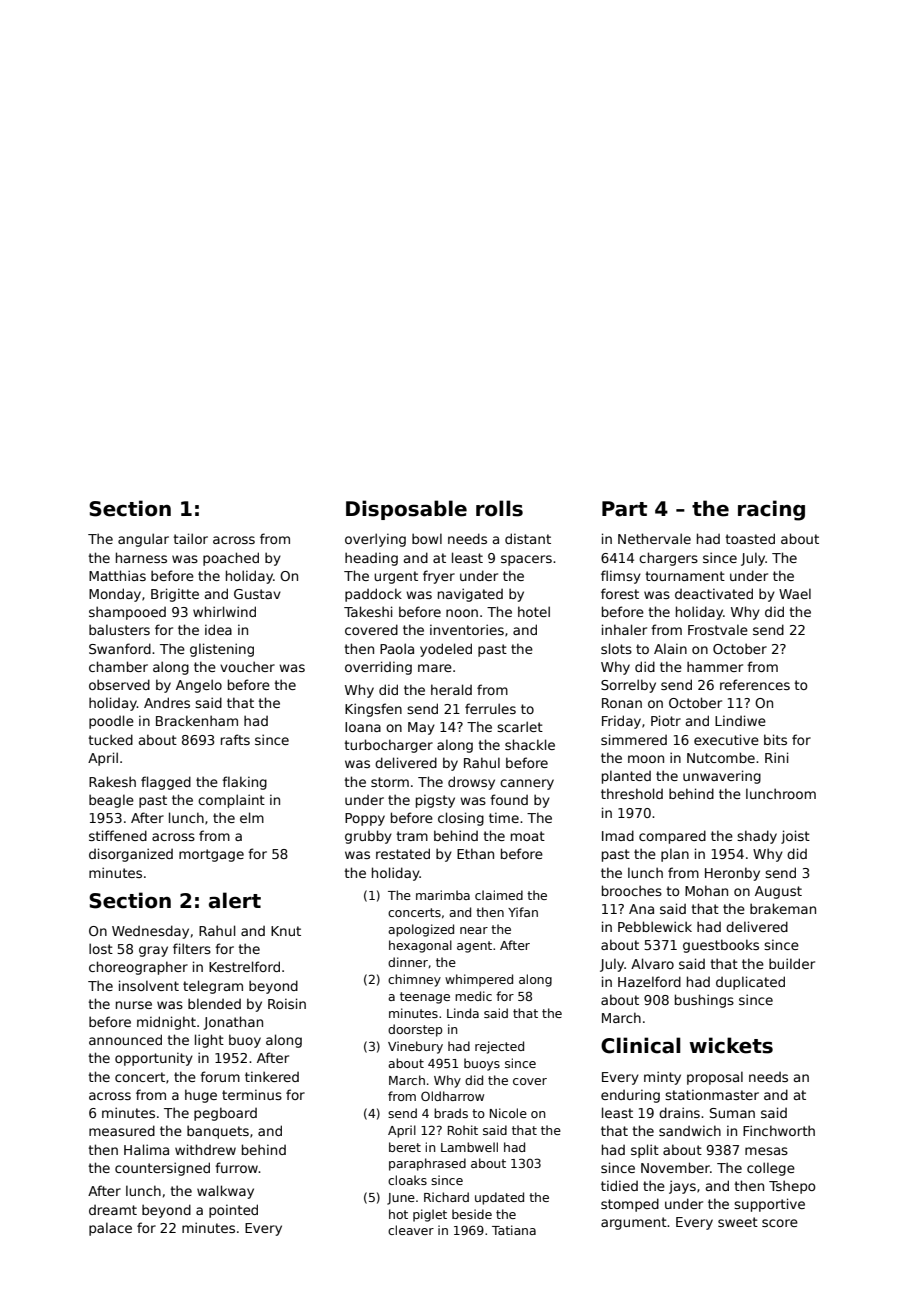  Describe the element at coordinates (641, 1045) in the image. I see `Clinical` at that location.
